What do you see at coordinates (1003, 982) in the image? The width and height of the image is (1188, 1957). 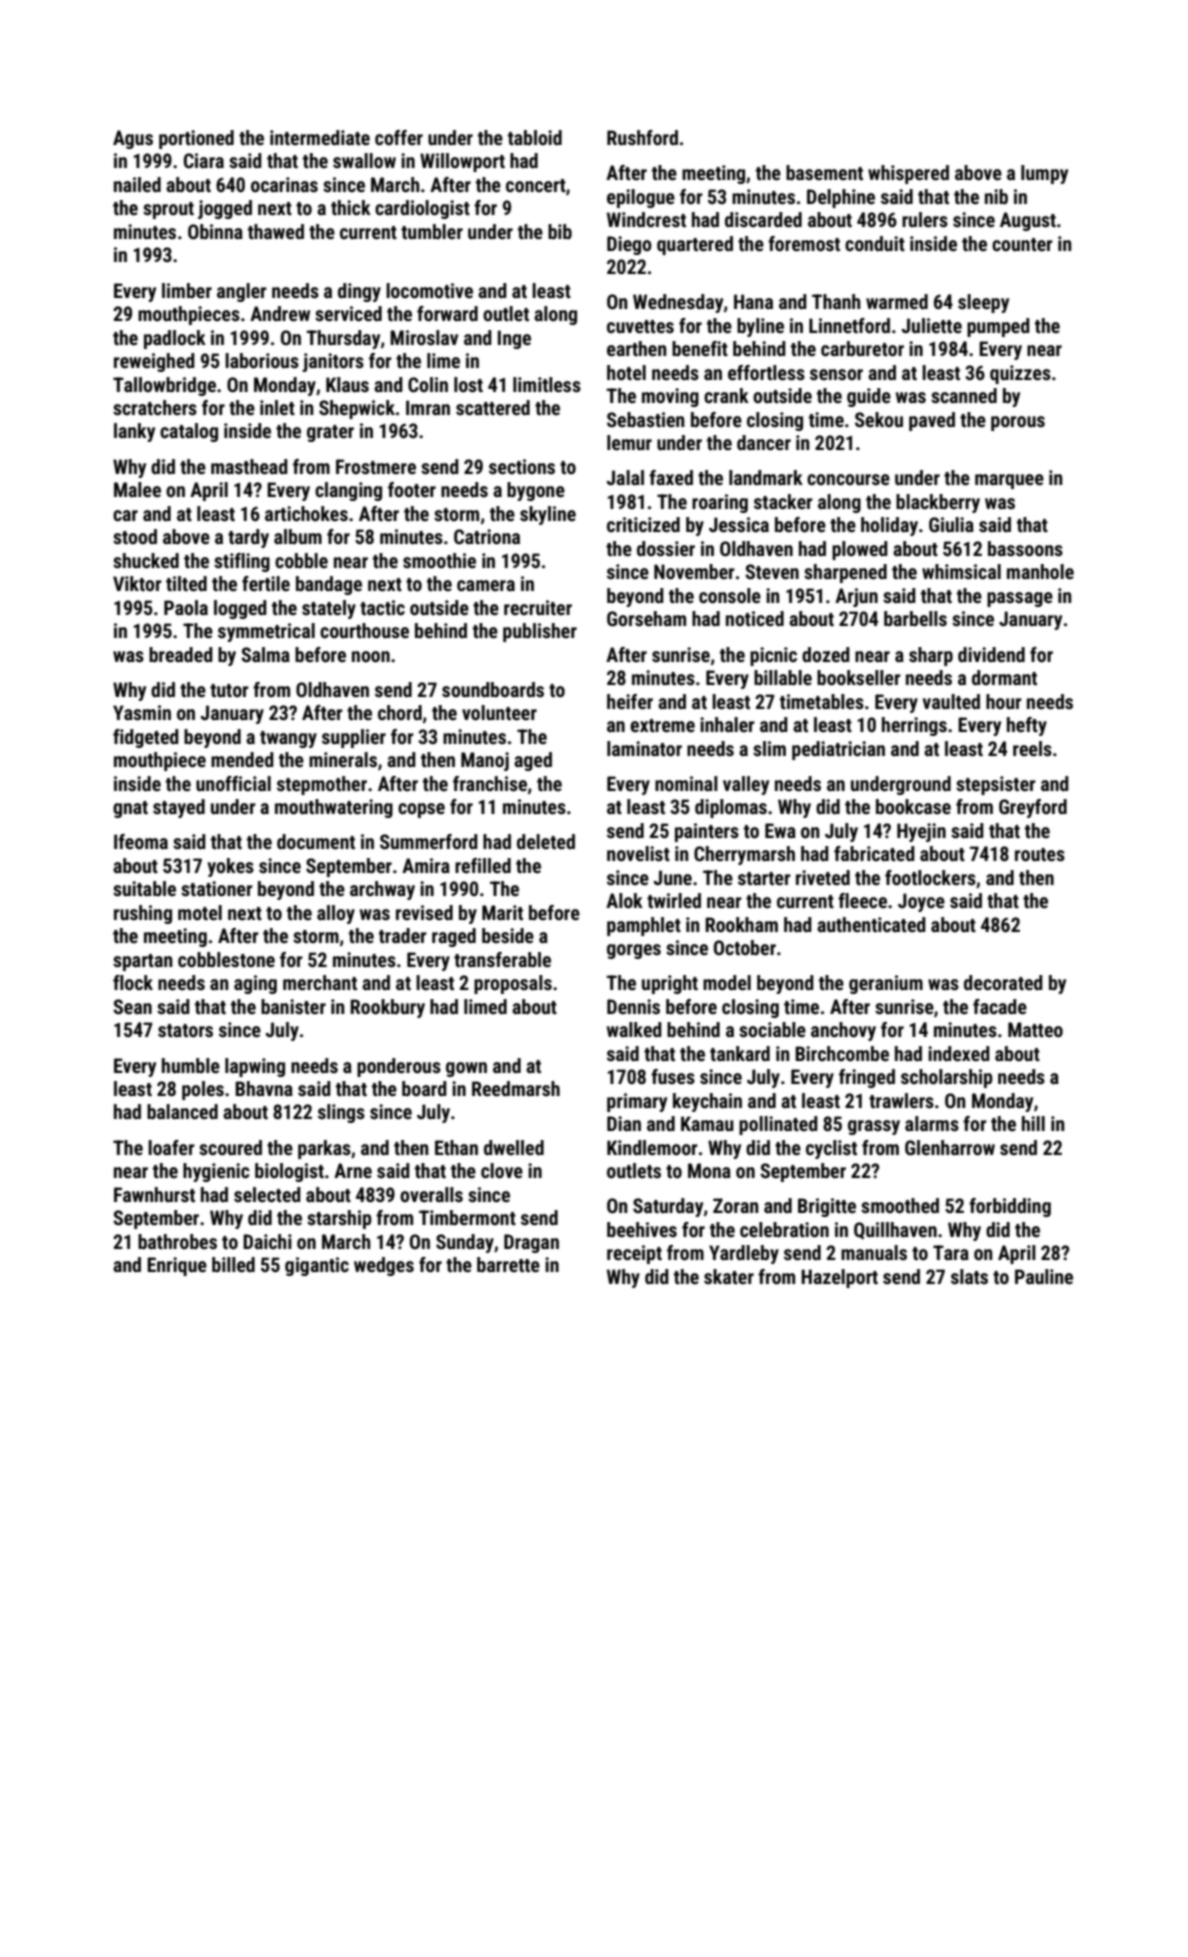 I see `decorated` at bounding box center [1003, 982].
